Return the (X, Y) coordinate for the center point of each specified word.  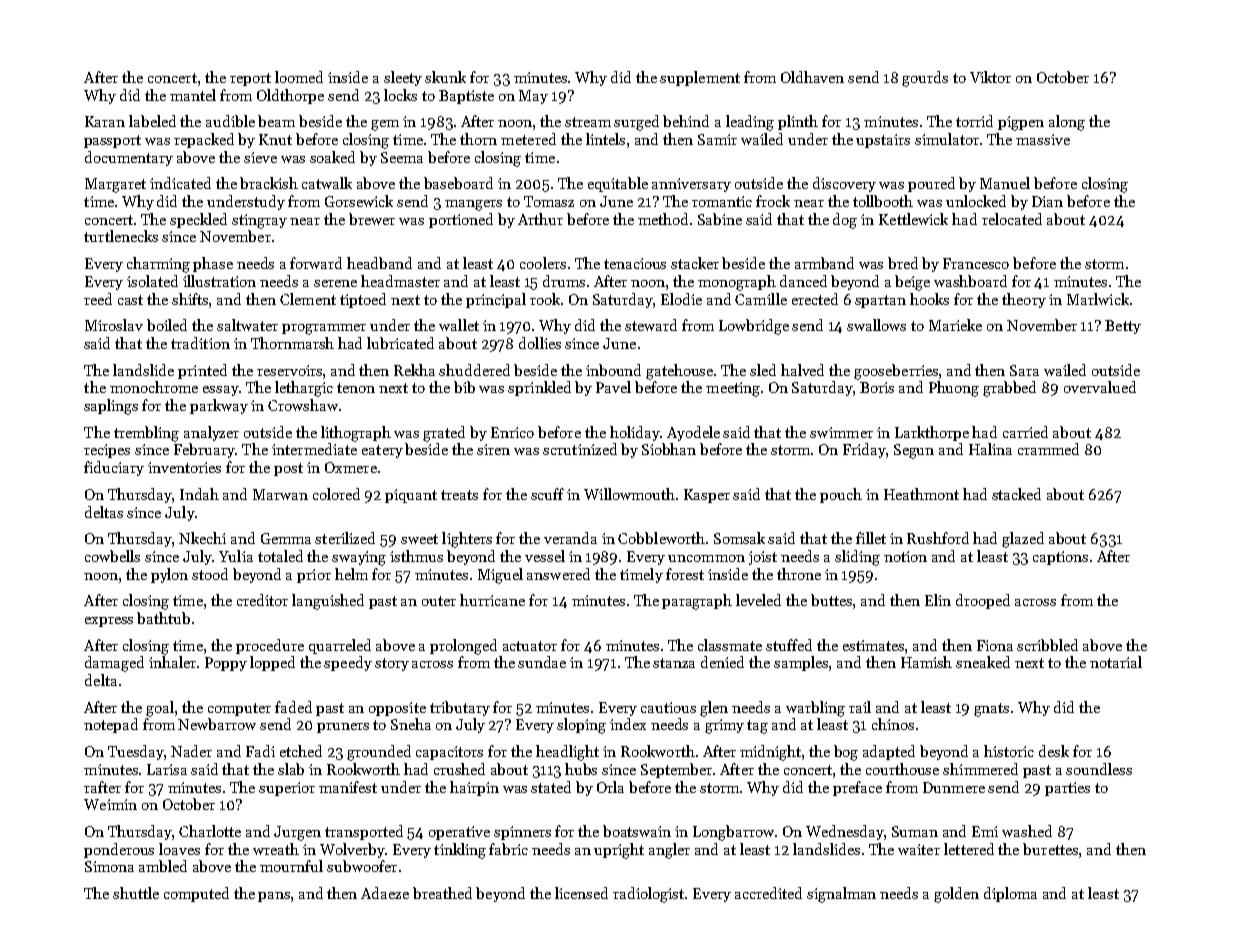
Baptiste (466, 97)
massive (1043, 139)
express (109, 622)
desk (1054, 751)
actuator (530, 646)
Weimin (110, 804)
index (628, 724)
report (250, 79)
